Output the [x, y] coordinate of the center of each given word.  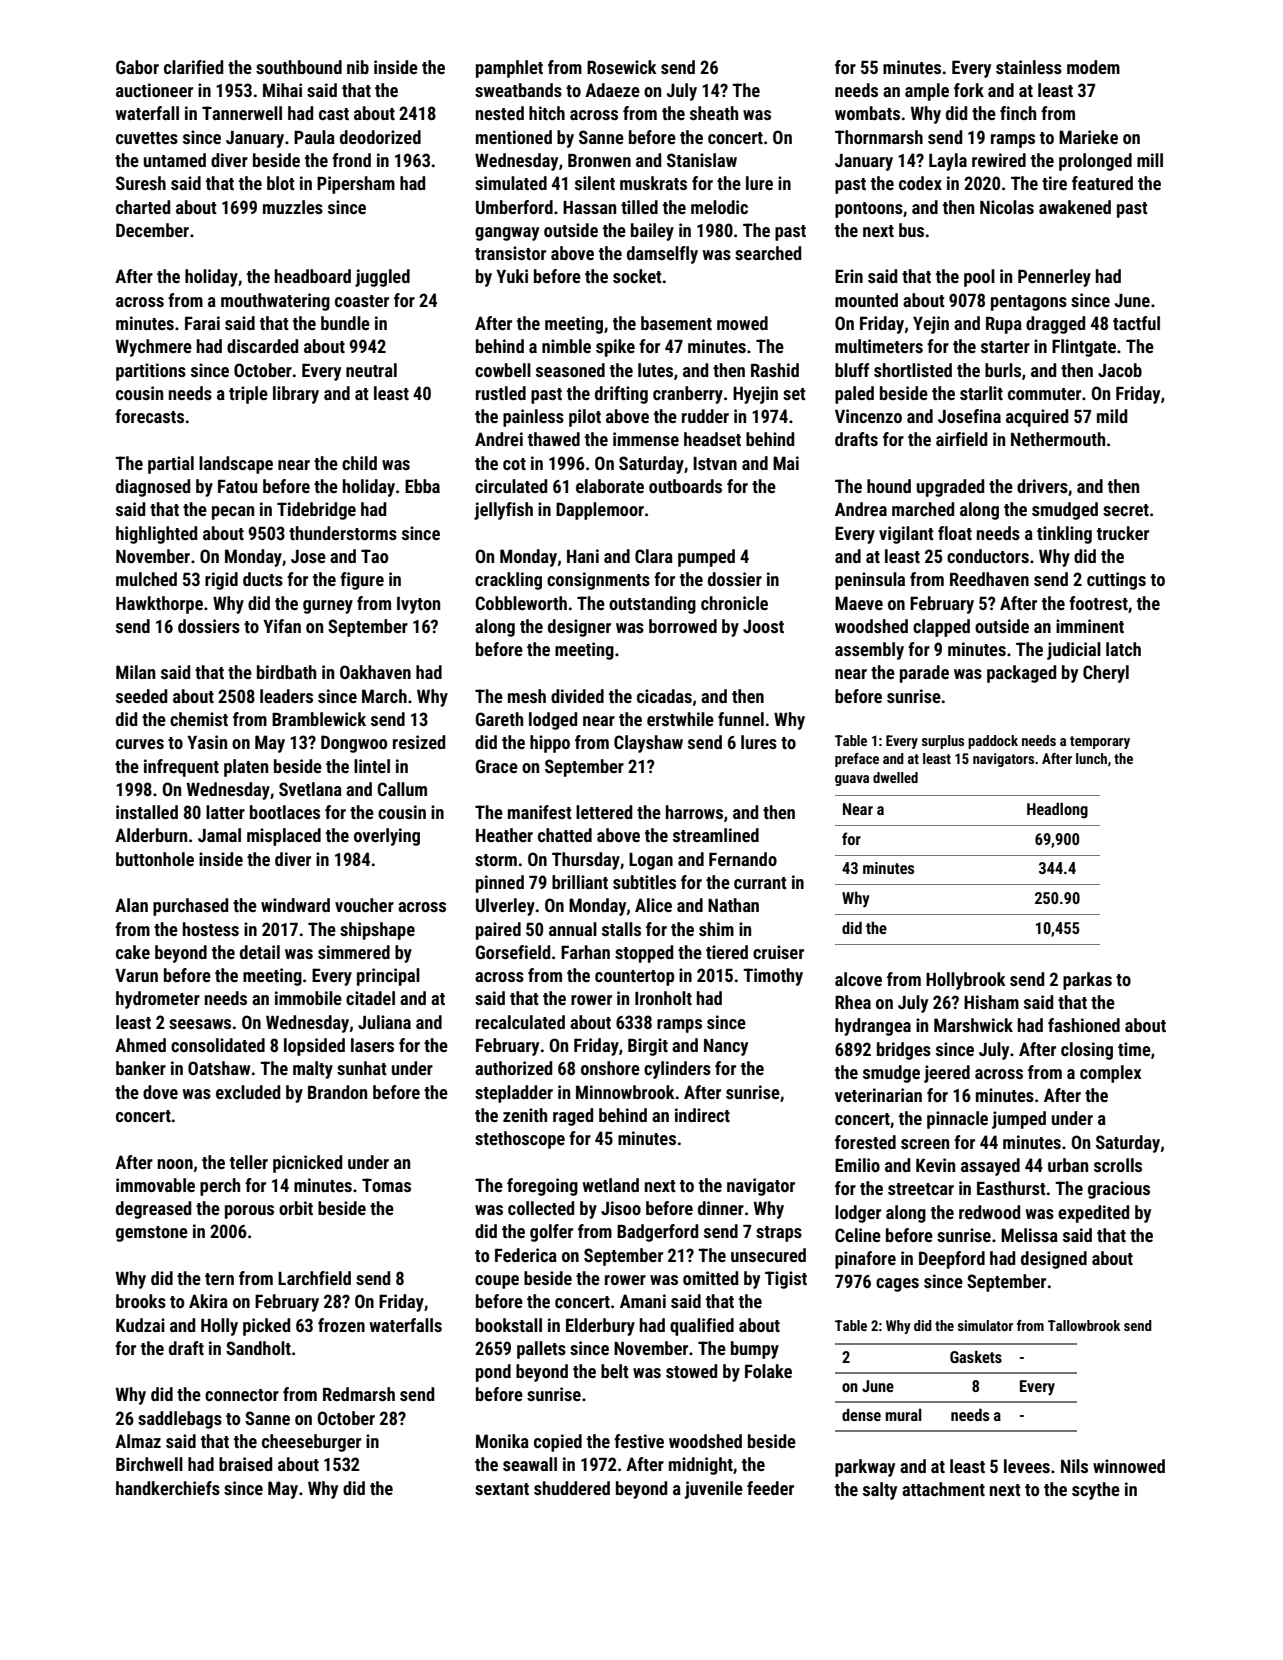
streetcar [921, 1189]
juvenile [714, 1490]
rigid [221, 581]
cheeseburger [311, 1443]
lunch [1091, 758]
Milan [135, 672]
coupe [497, 1282]
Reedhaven [989, 579]
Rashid [775, 370]
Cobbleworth [521, 603]
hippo [550, 744]
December [152, 230]
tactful [1136, 323]
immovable [155, 1185]
